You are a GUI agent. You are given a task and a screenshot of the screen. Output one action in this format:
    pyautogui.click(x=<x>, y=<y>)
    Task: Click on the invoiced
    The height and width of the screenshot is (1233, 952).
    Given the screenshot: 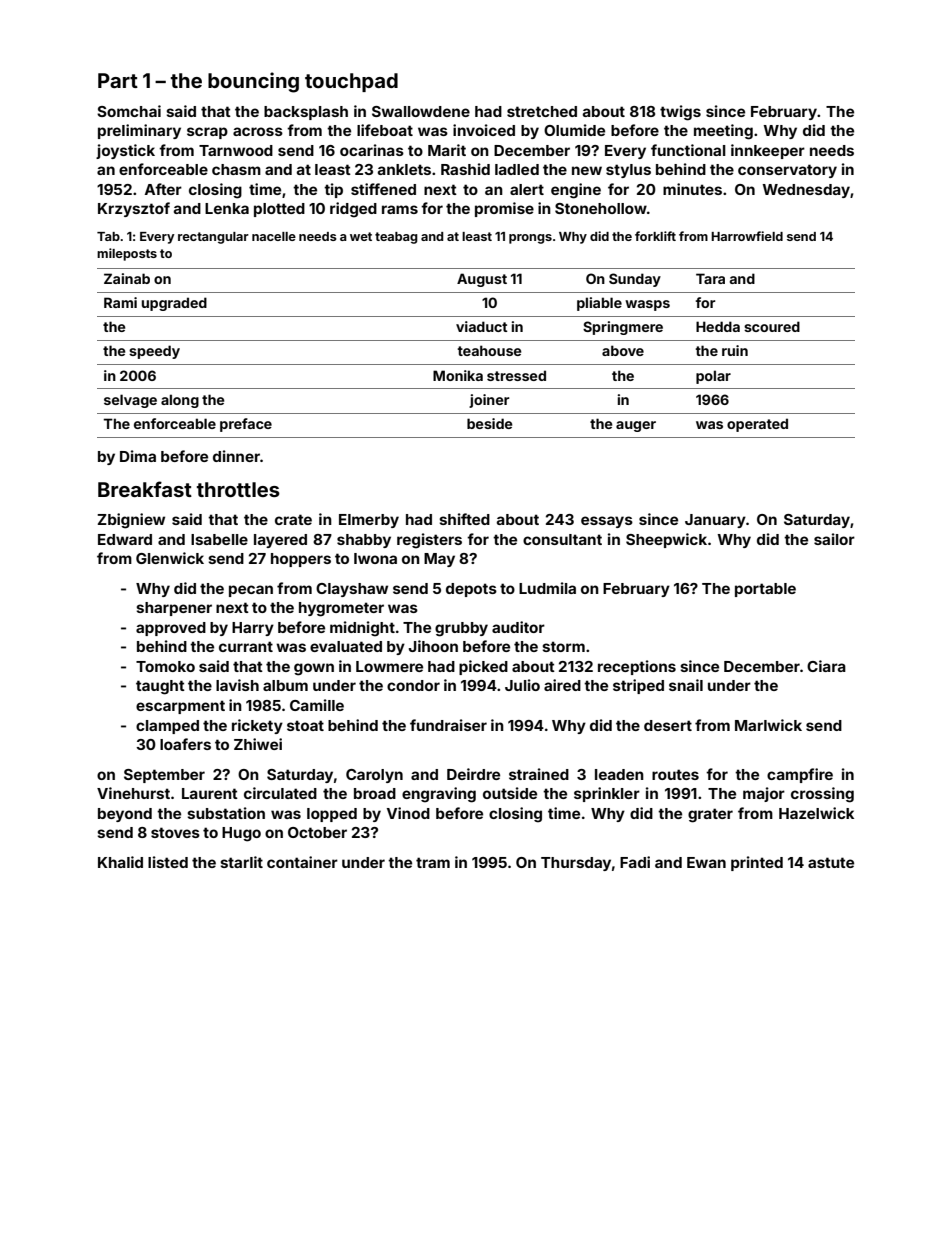 What is the action you would take?
    pyautogui.click(x=484, y=130)
